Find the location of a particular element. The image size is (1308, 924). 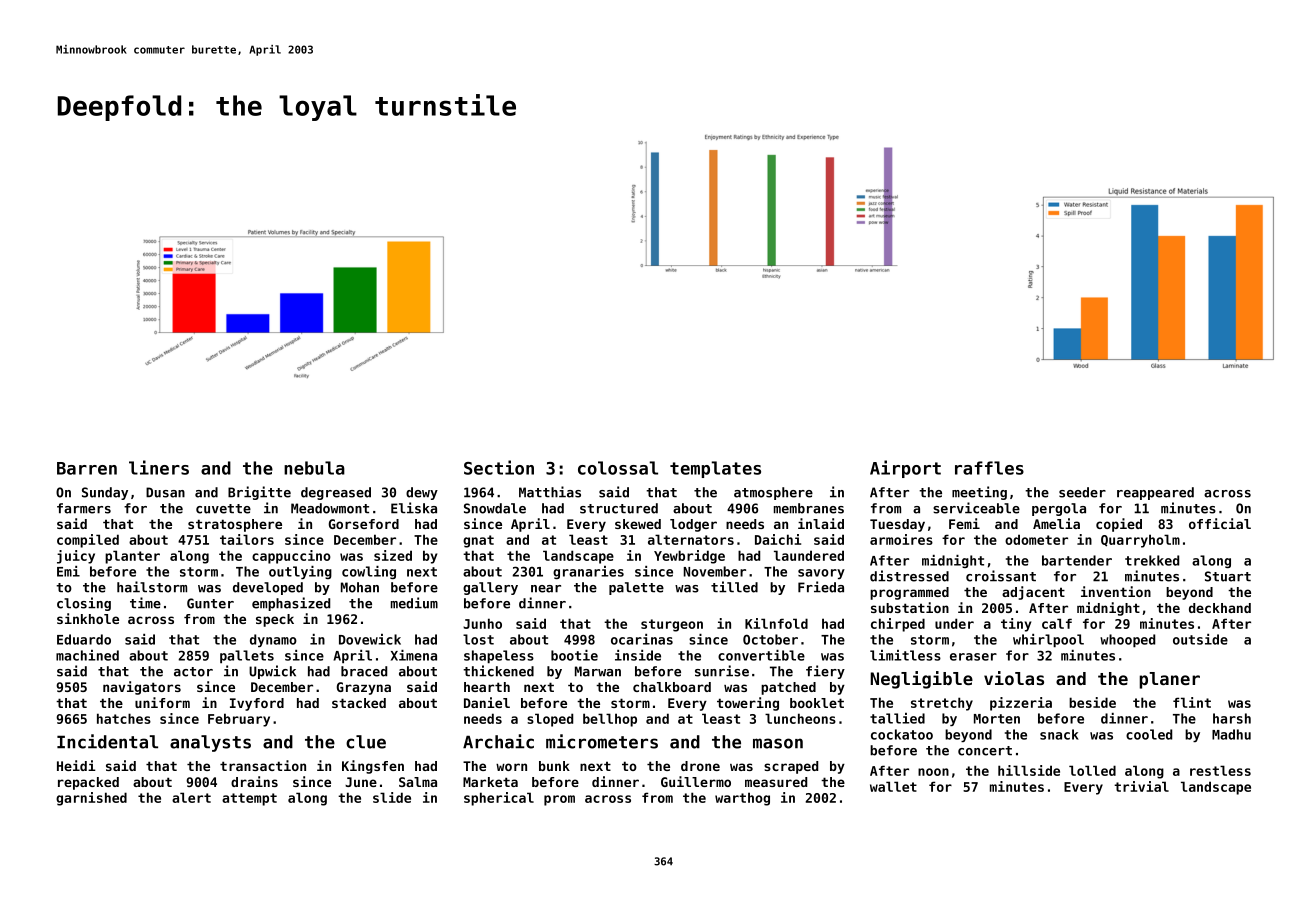

meeting is located at coordinates (979, 493).
